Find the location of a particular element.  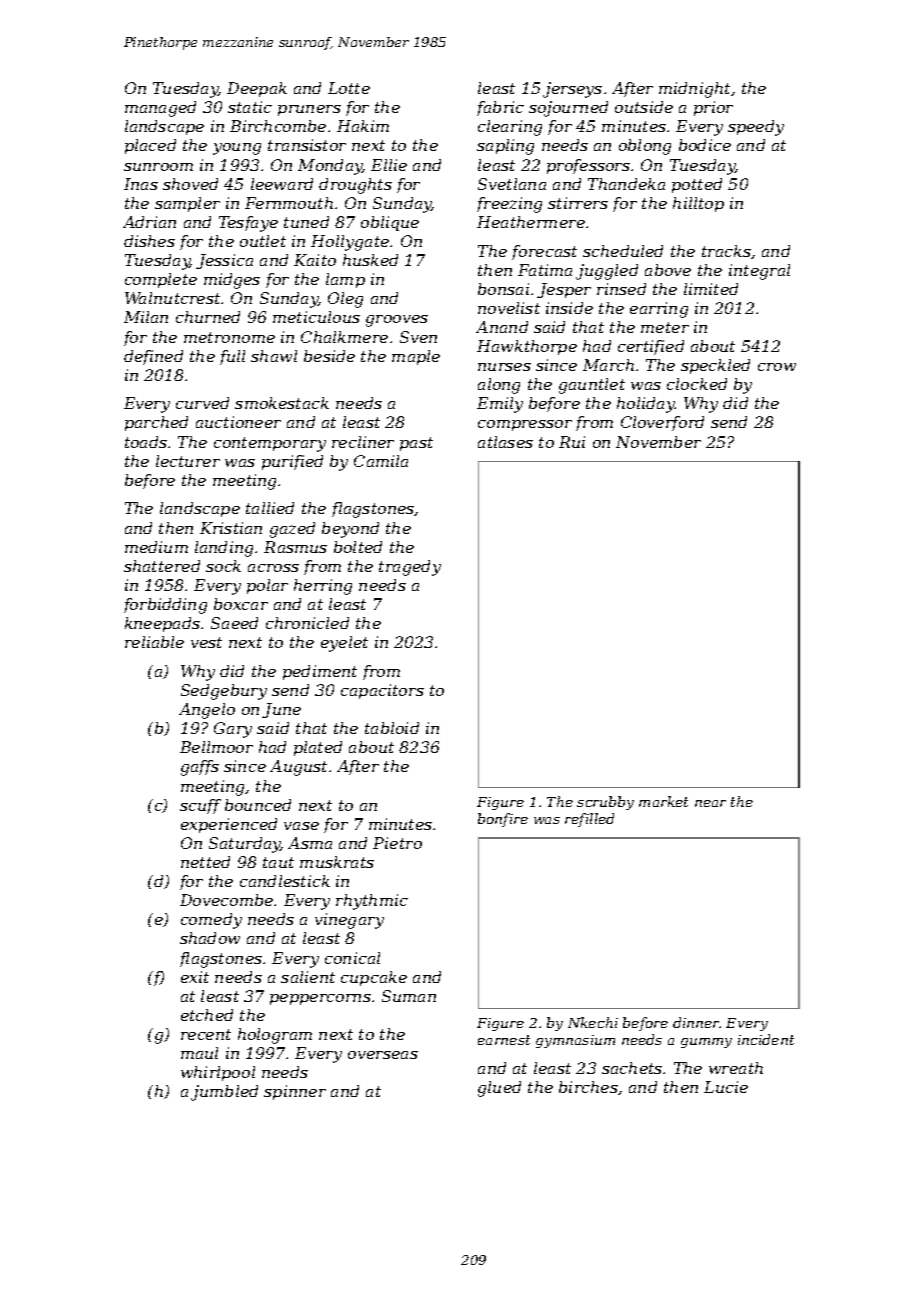

maul is located at coordinates (199, 1053).
